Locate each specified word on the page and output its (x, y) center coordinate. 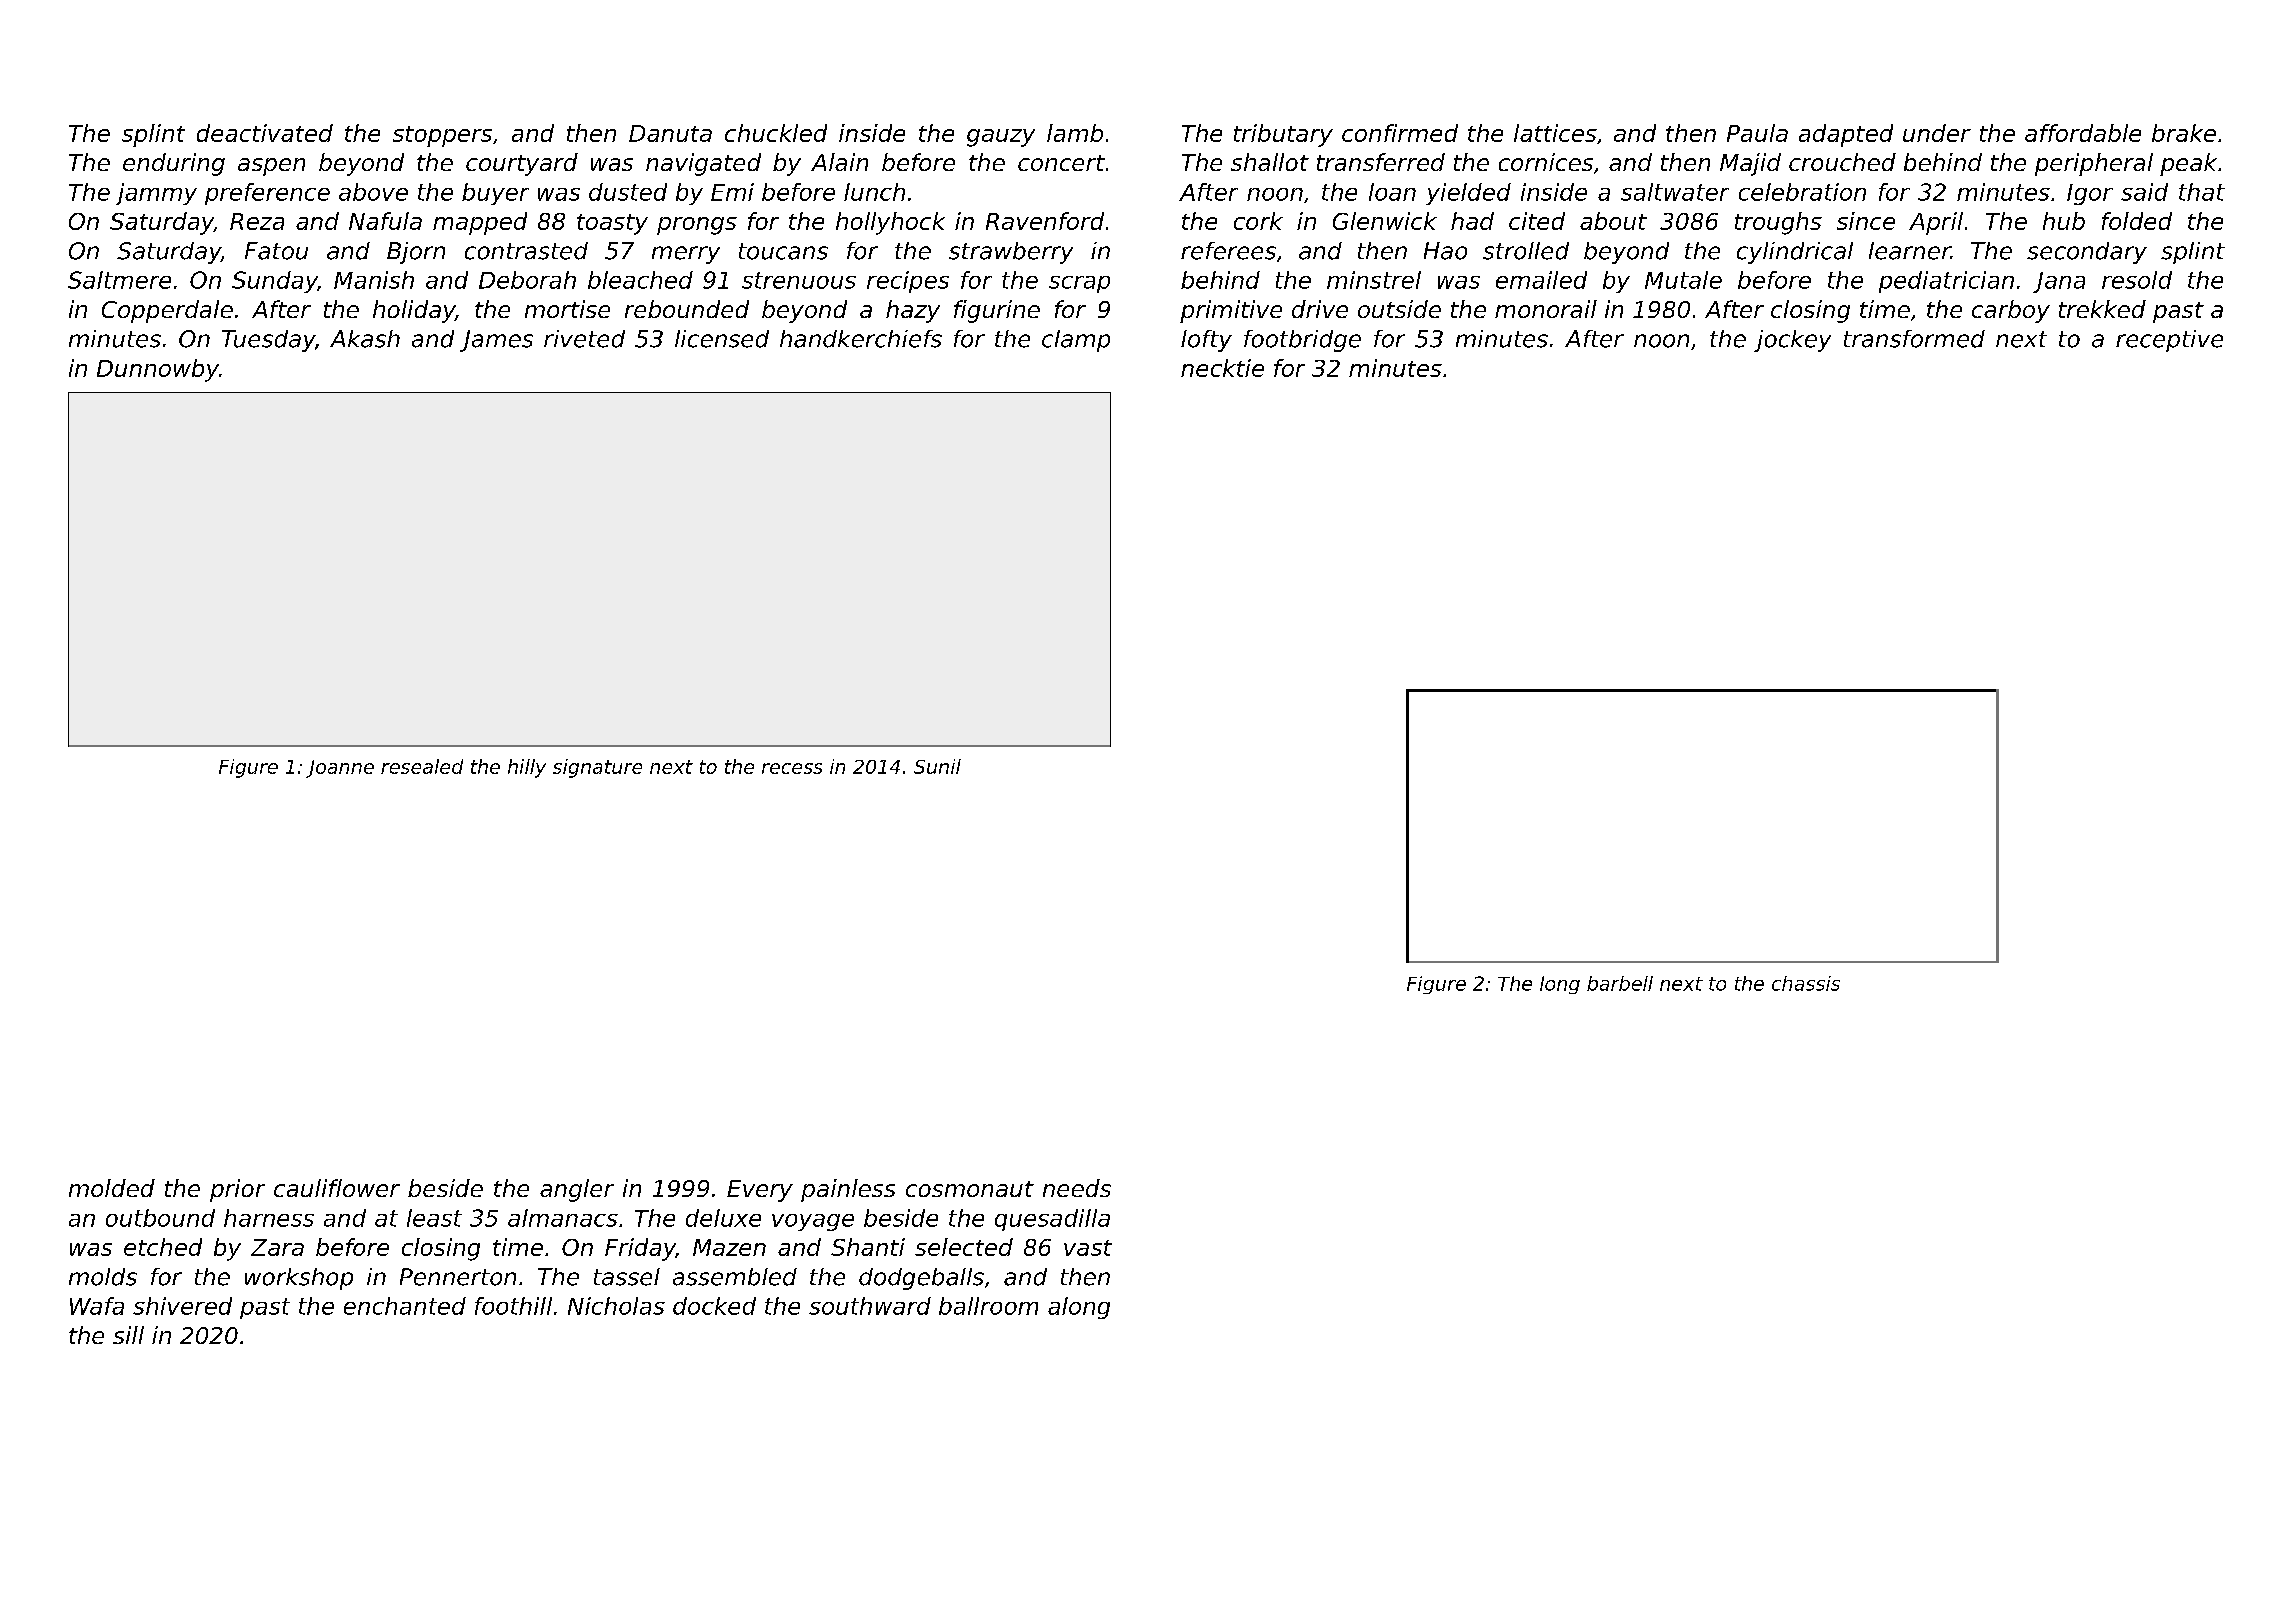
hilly (527, 768)
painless (848, 1190)
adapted (1846, 135)
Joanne (340, 769)
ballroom (988, 1306)
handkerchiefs (861, 339)
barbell (1620, 983)
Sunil (937, 766)
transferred (1381, 162)
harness (269, 1218)
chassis (1806, 983)
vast (1088, 1248)
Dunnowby (158, 370)
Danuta (670, 133)
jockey (1792, 341)
